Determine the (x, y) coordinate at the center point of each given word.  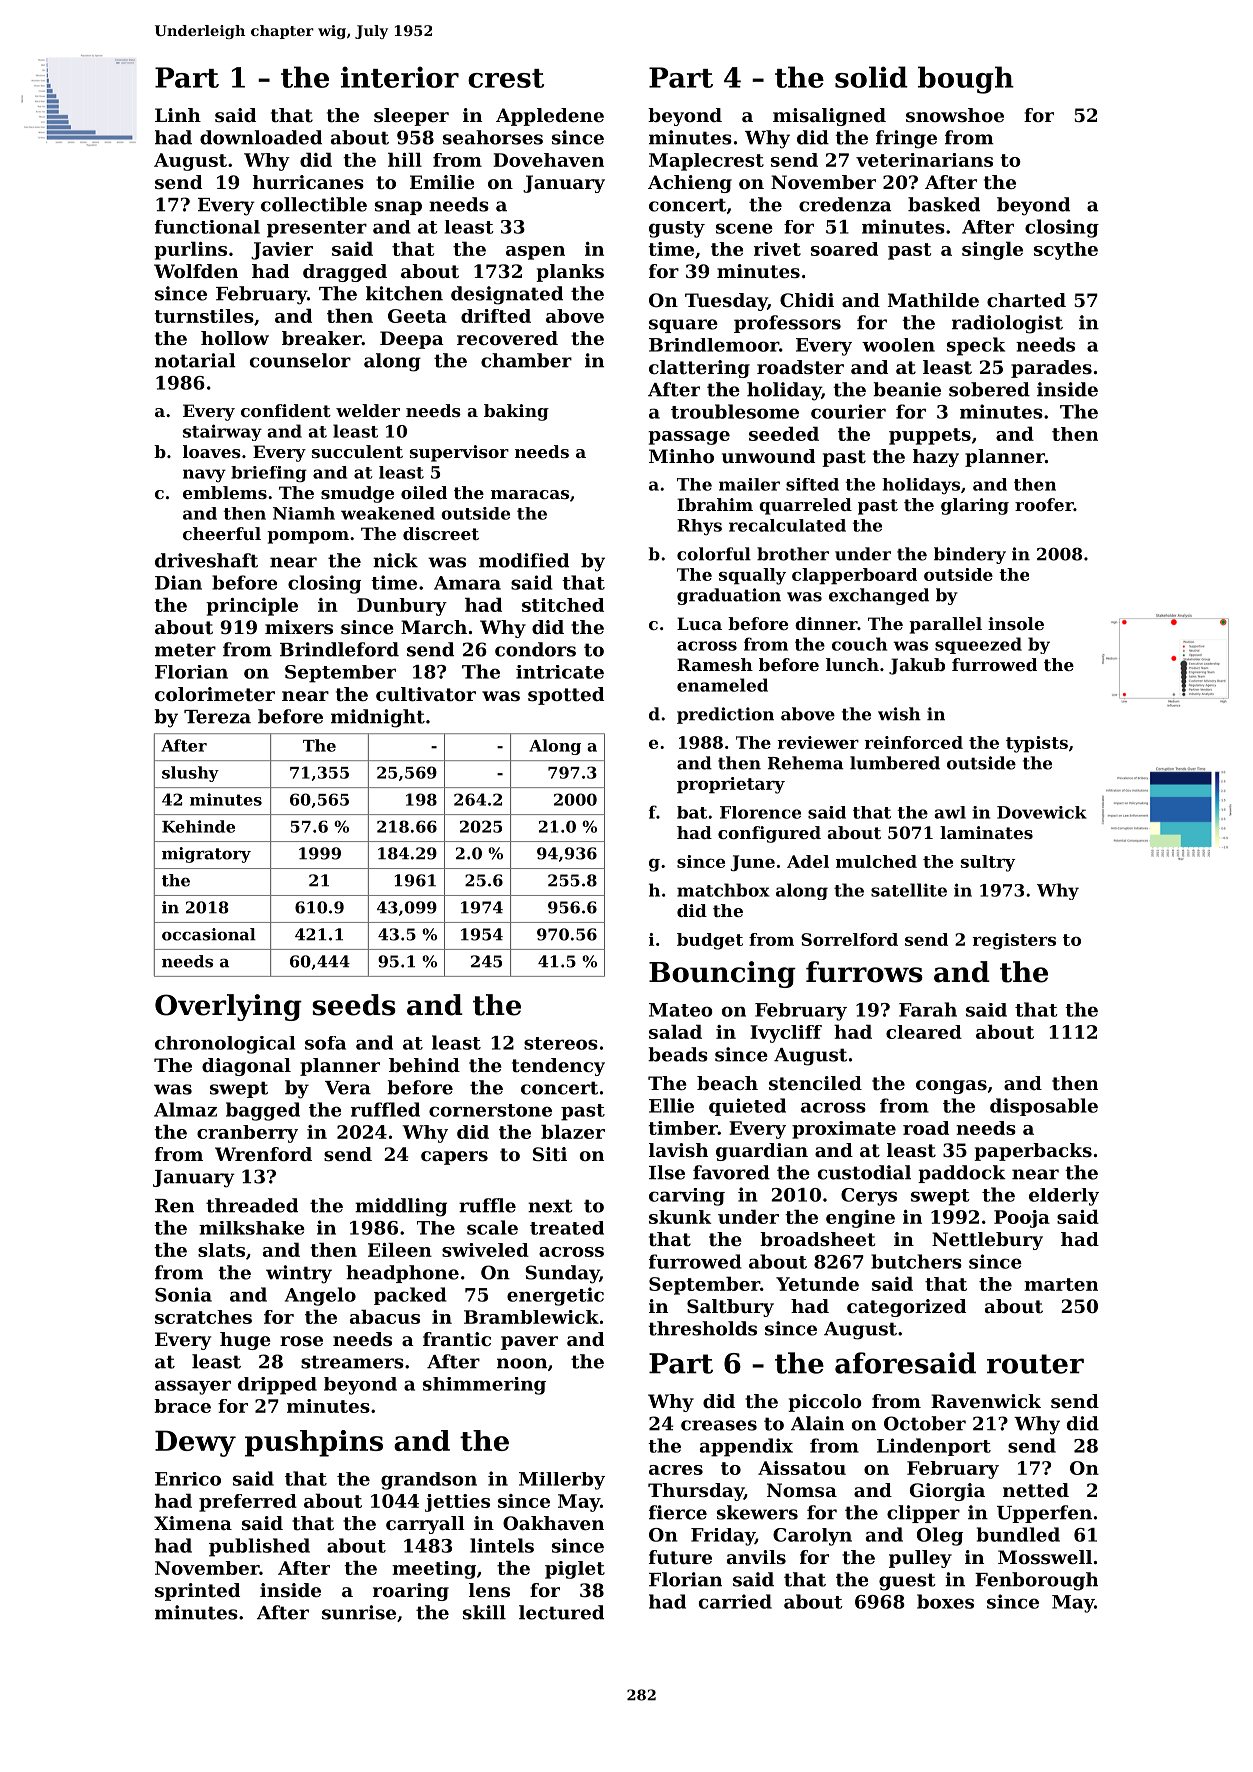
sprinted (197, 1592)
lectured (561, 1612)
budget (710, 941)
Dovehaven (548, 160)
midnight (378, 718)
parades (1051, 369)
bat (692, 812)
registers (1014, 941)
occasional (209, 934)
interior (400, 77)
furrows (864, 972)
